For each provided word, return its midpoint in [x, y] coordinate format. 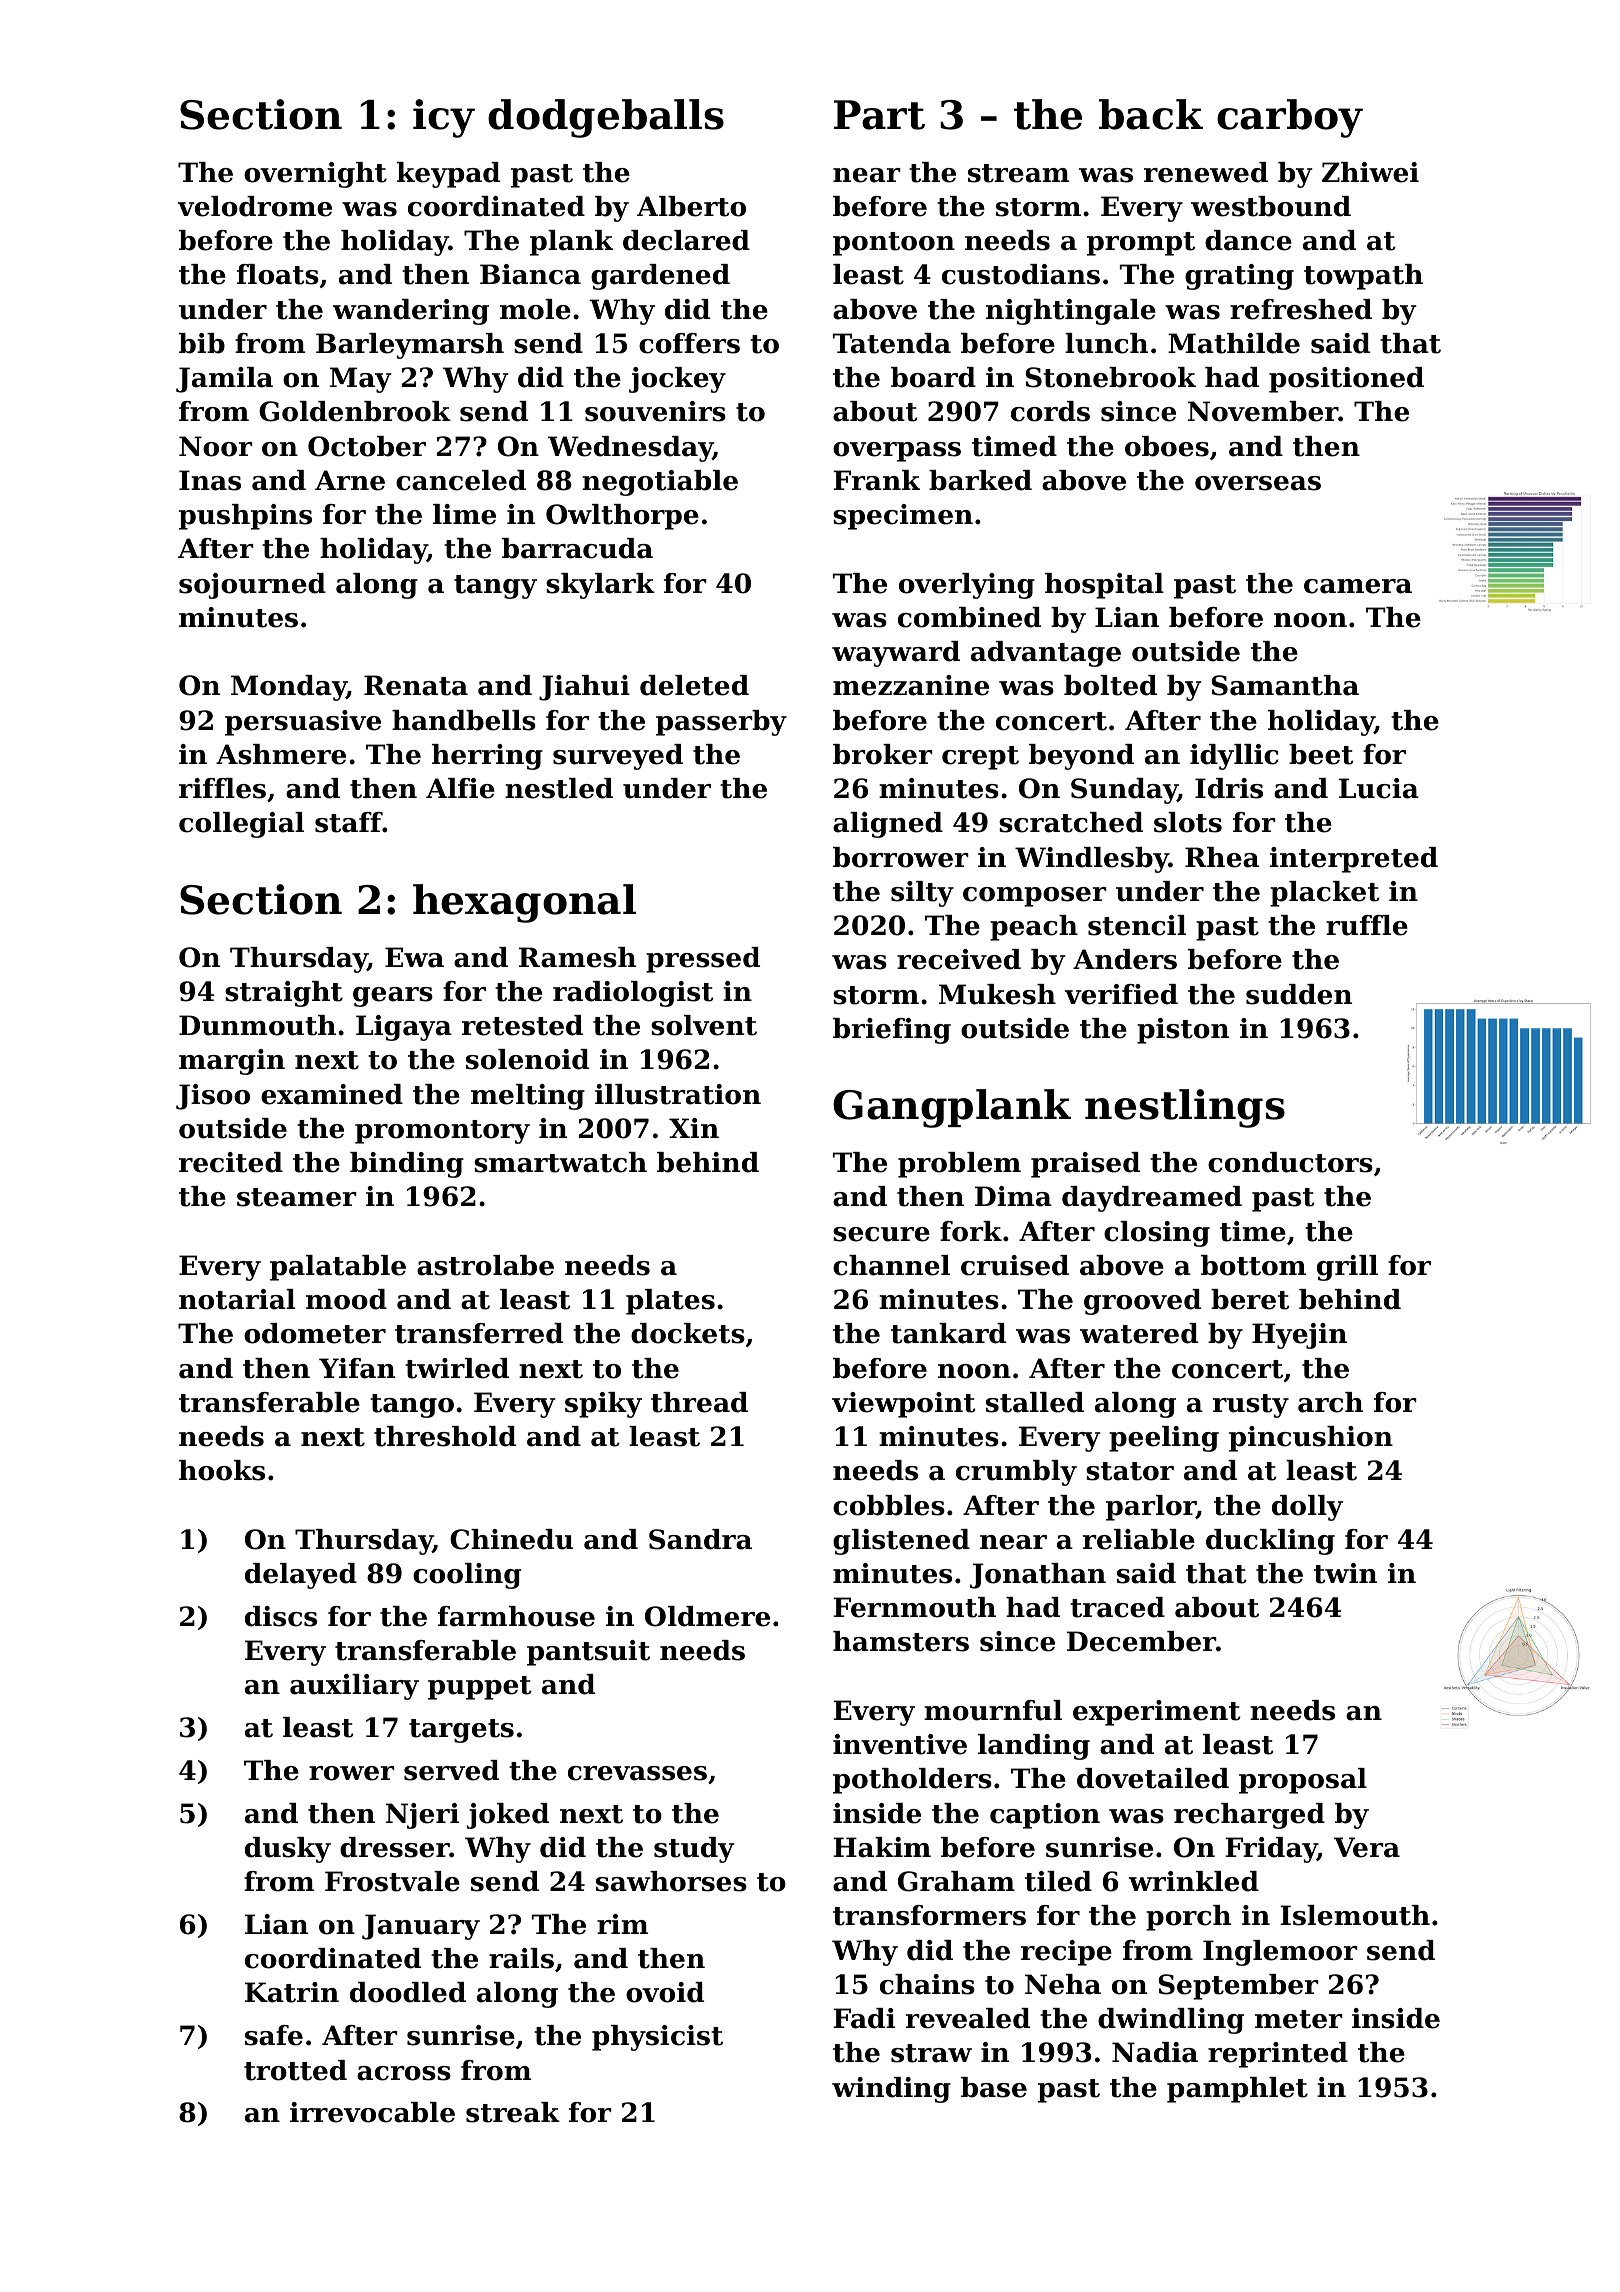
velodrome [255, 206]
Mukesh [997, 994]
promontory [442, 1132]
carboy [1290, 118]
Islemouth [1355, 1915]
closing [1157, 1234]
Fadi [864, 2018]
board [933, 377]
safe [274, 2035]
